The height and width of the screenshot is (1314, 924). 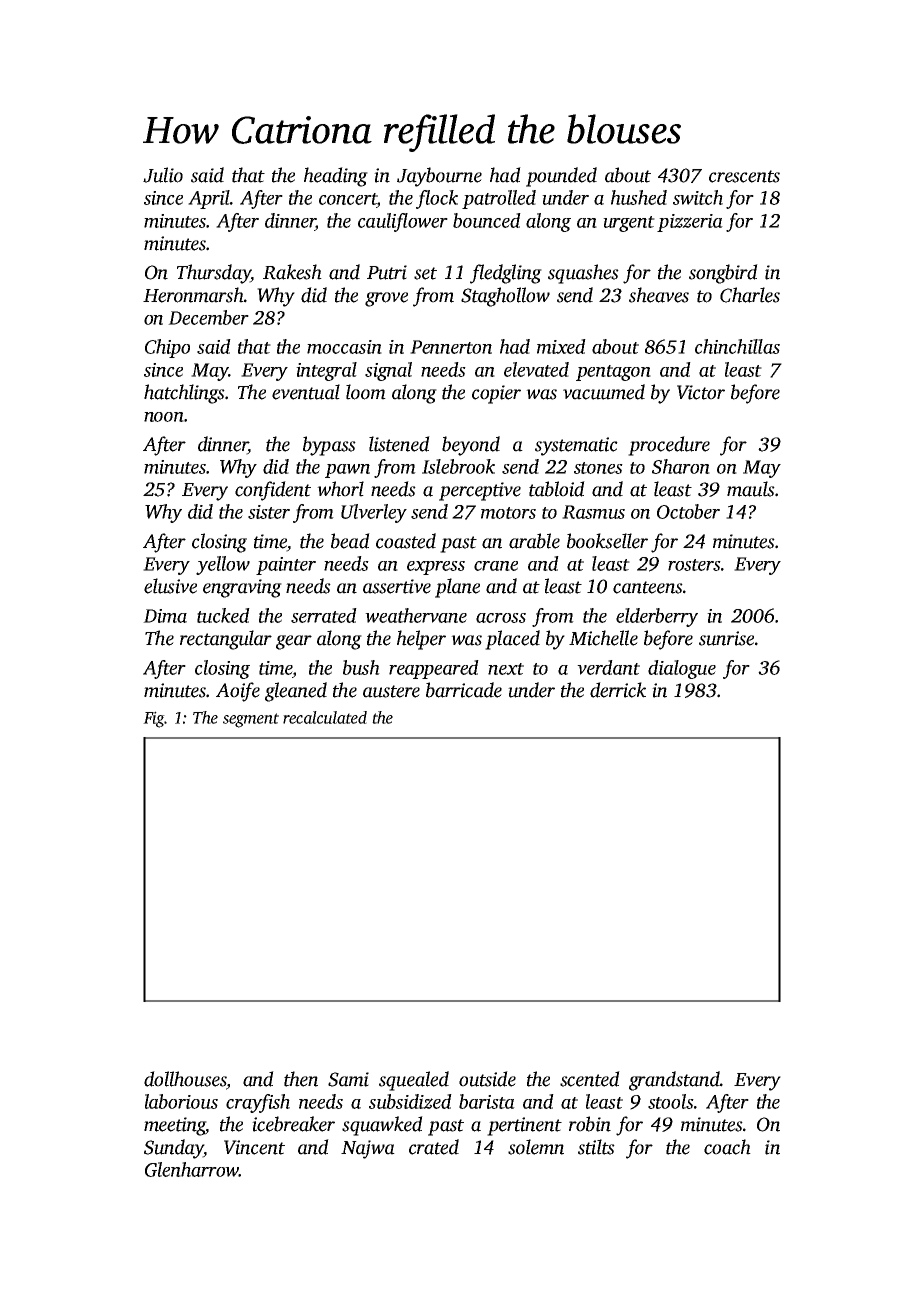 I want to click on hushed, so click(x=639, y=197).
